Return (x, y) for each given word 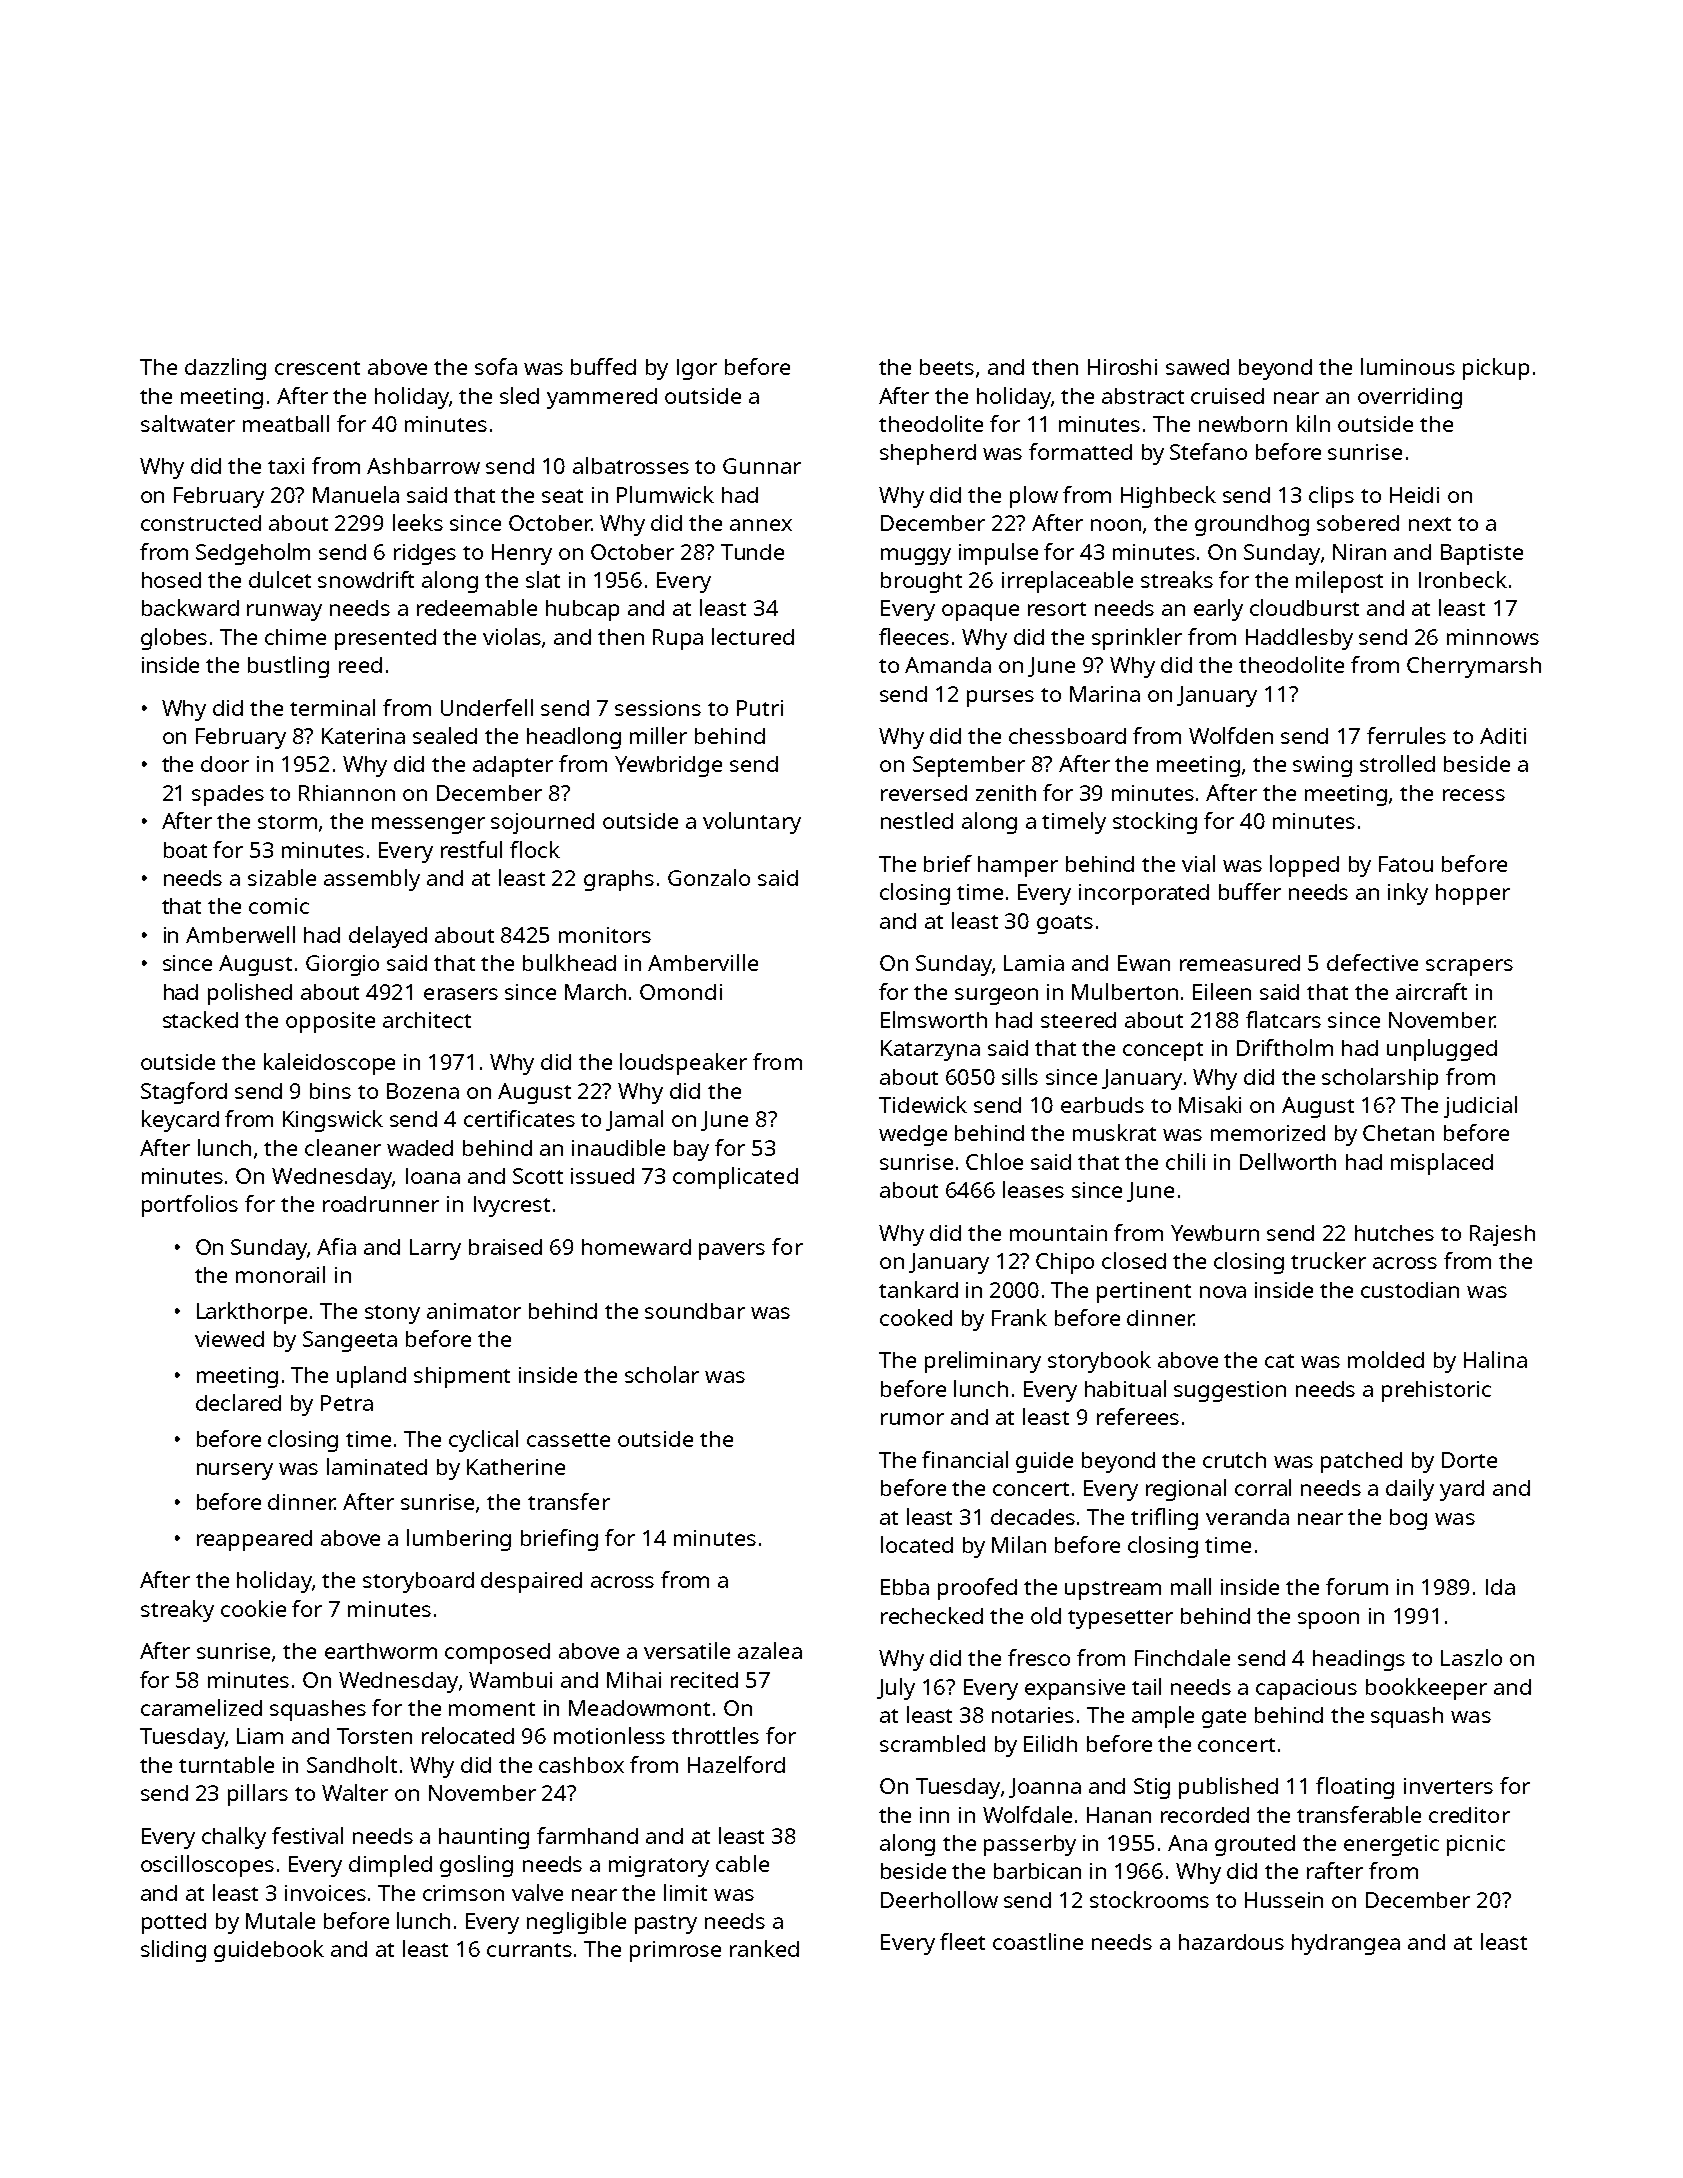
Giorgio (342, 965)
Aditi (1503, 736)
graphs (619, 880)
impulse (998, 554)
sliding (173, 1951)
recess (1474, 795)
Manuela (356, 494)
